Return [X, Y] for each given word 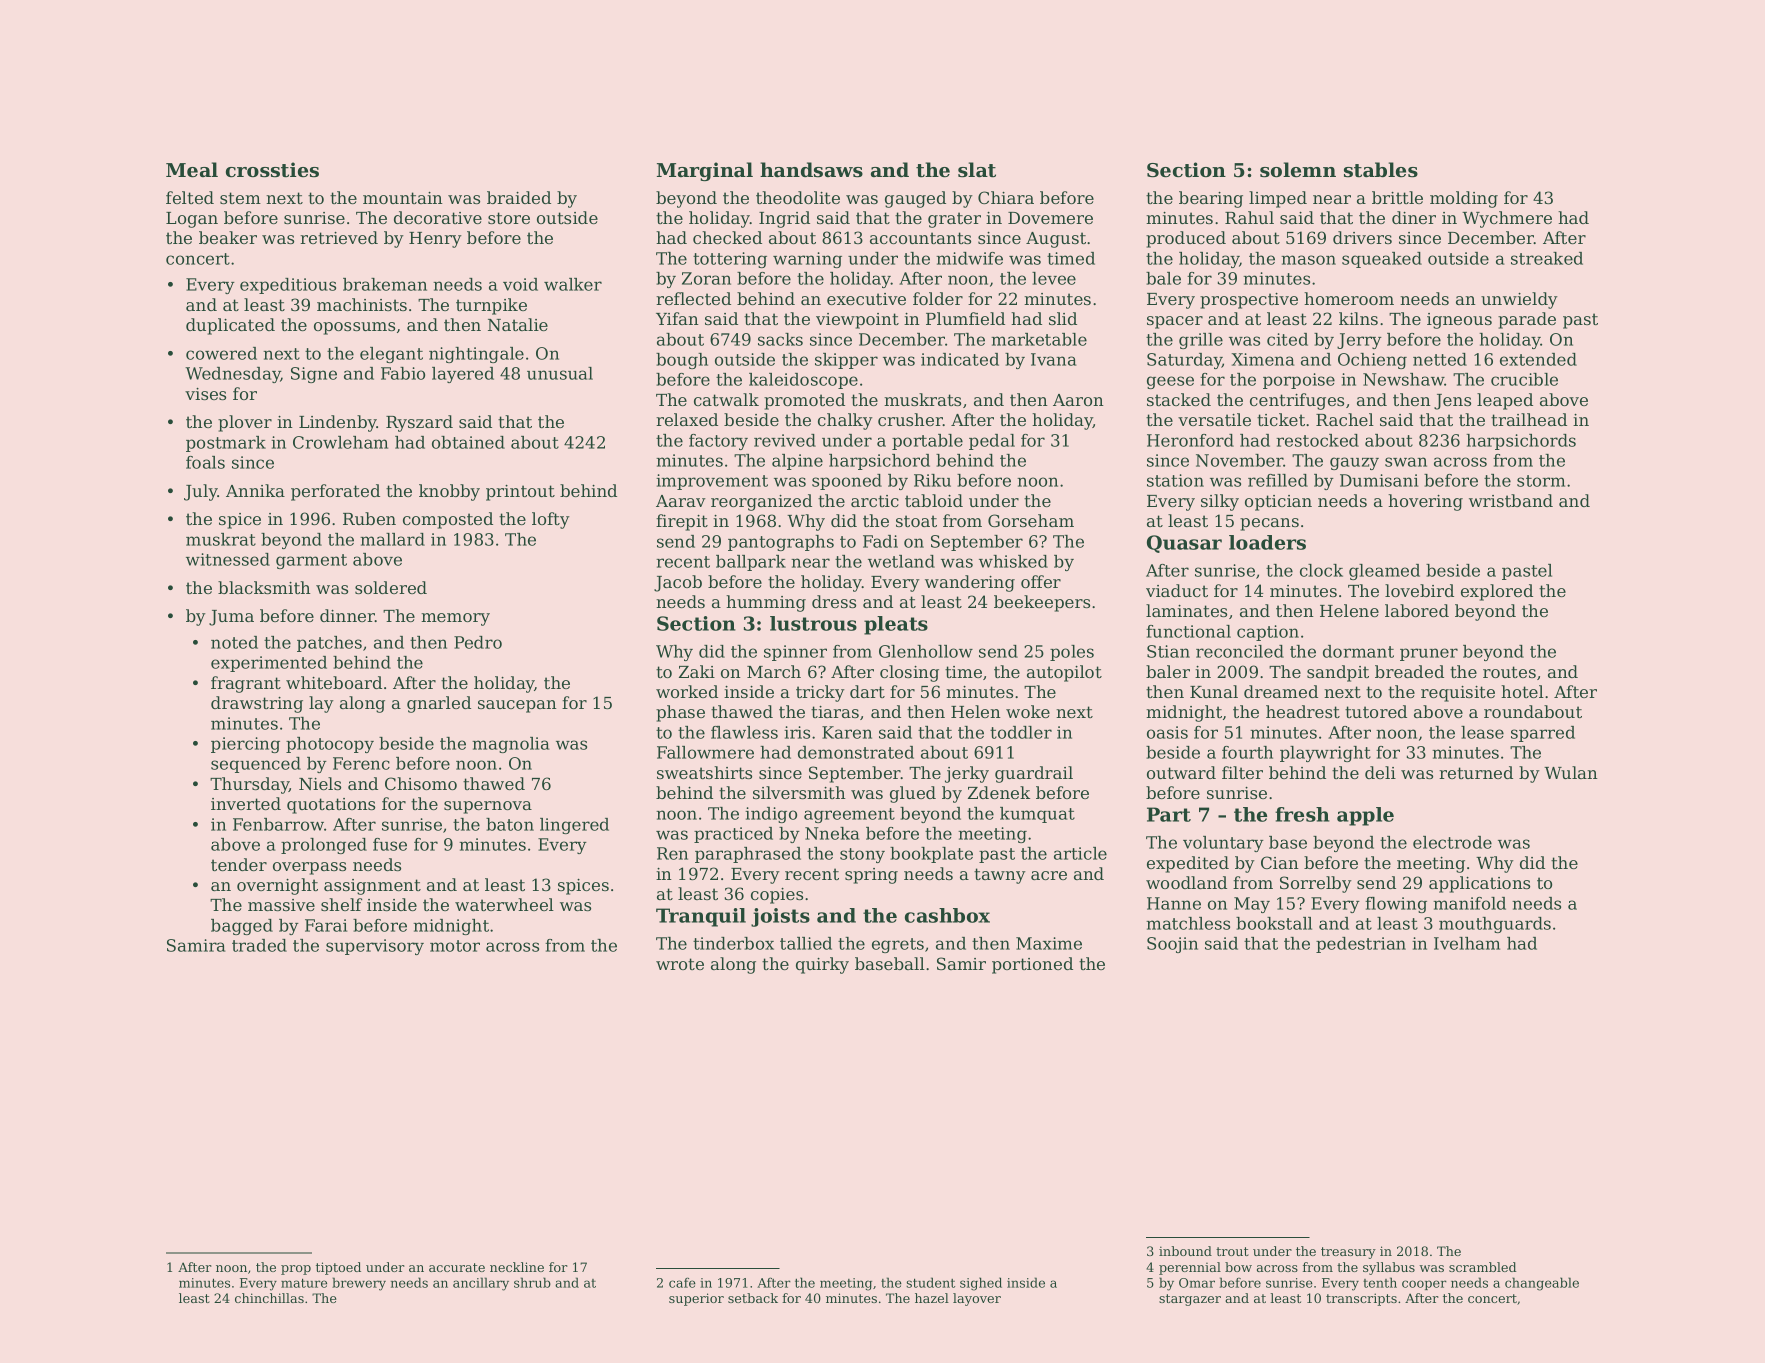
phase [680, 713]
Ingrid [784, 219]
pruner [1429, 654]
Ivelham [1467, 943]
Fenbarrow [278, 824]
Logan [192, 220]
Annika [255, 490]
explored [1497, 592]
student [930, 1282]
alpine [797, 462]
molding [1464, 199]
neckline [517, 1267]
